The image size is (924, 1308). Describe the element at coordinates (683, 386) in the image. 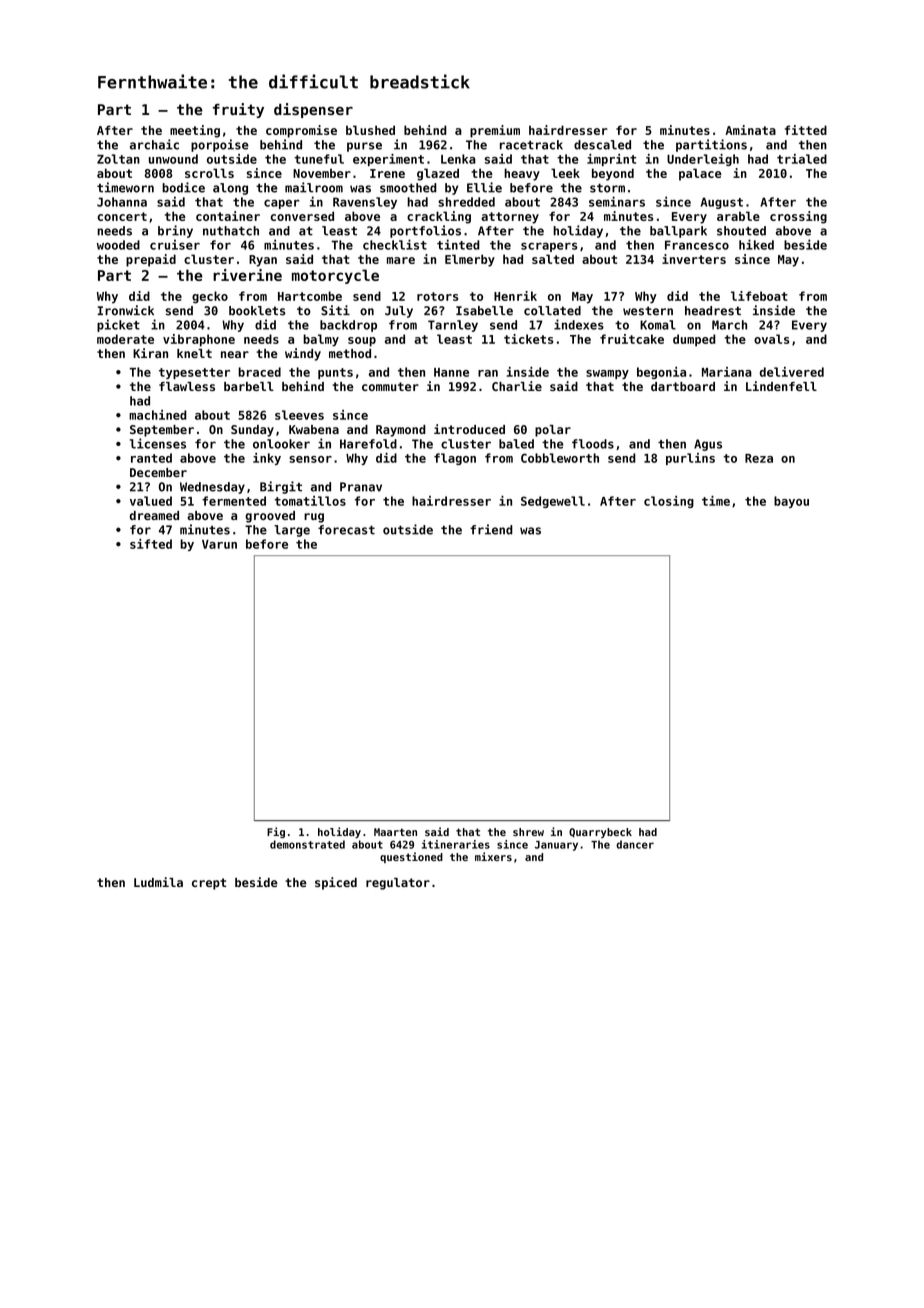

I see `dartboard` at that location.
